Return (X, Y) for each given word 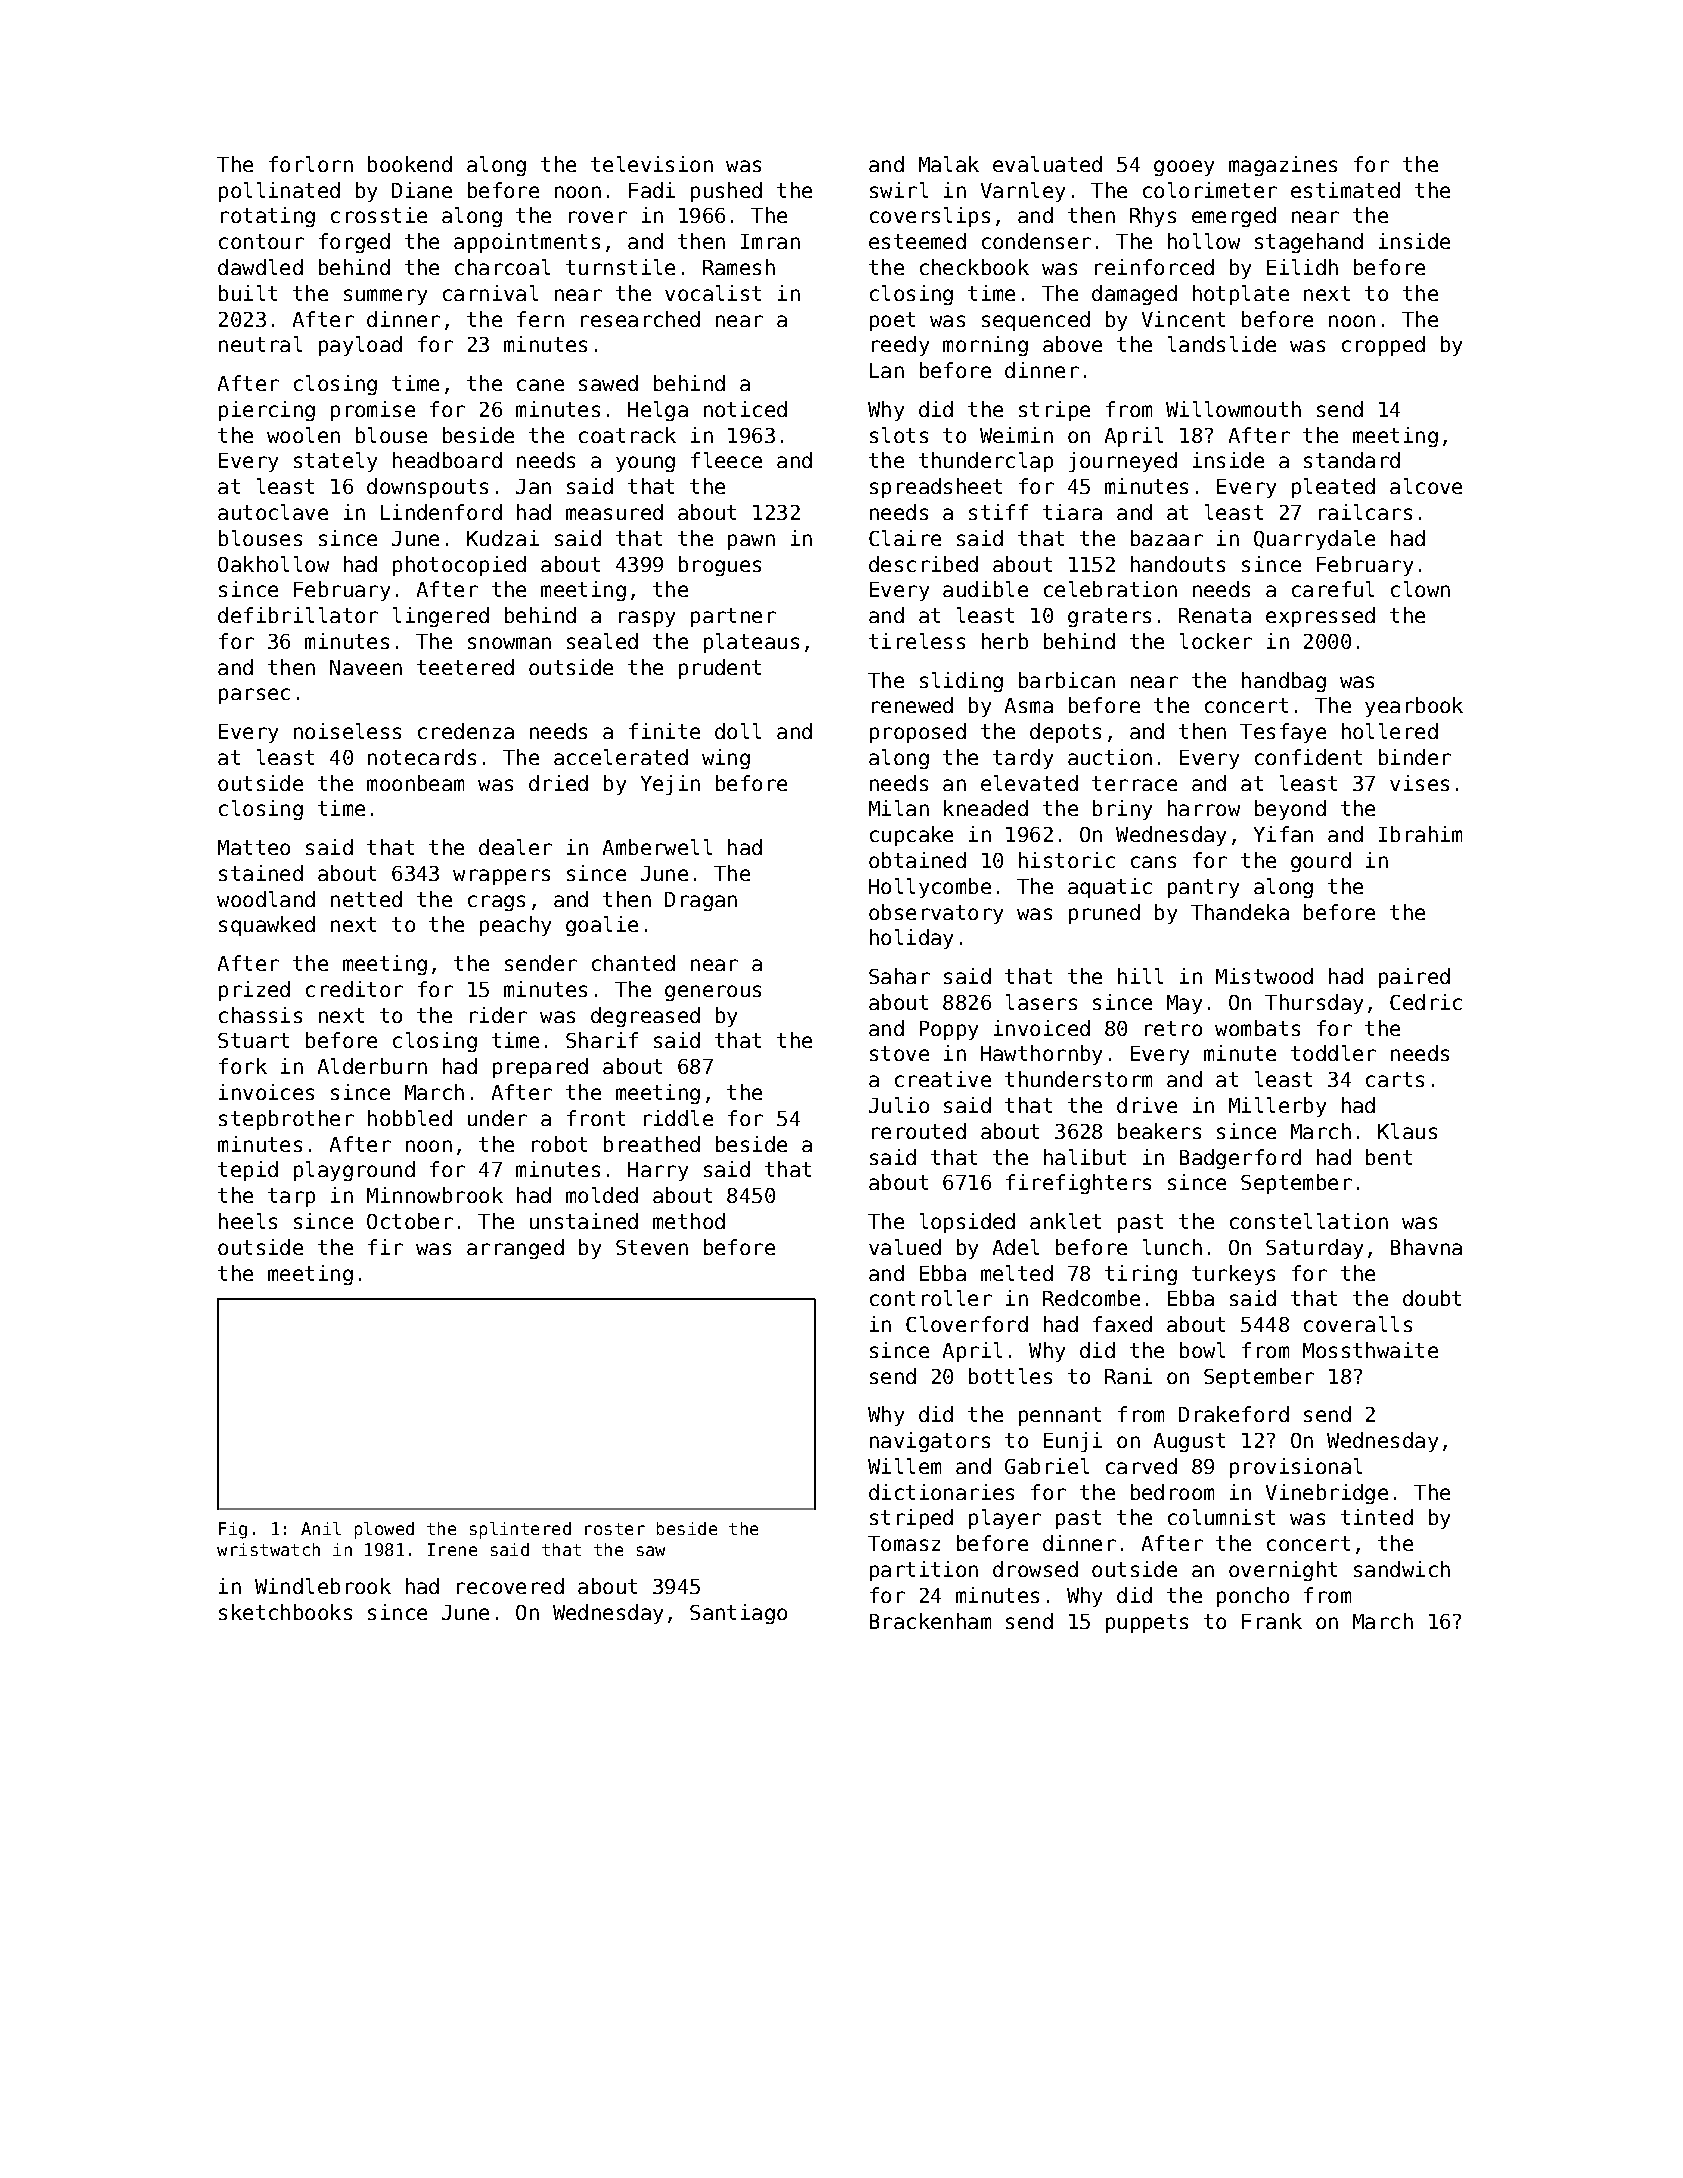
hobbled (410, 1118)
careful (1333, 589)
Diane (422, 190)
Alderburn (372, 1066)
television (652, 164)
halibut (1085, 1157)
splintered (520, 1530)
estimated (1345, 190)
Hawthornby (1041, 1055)
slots (899, 435)
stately (335, 462)
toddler (1333, 1053)
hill (1140, 976)
